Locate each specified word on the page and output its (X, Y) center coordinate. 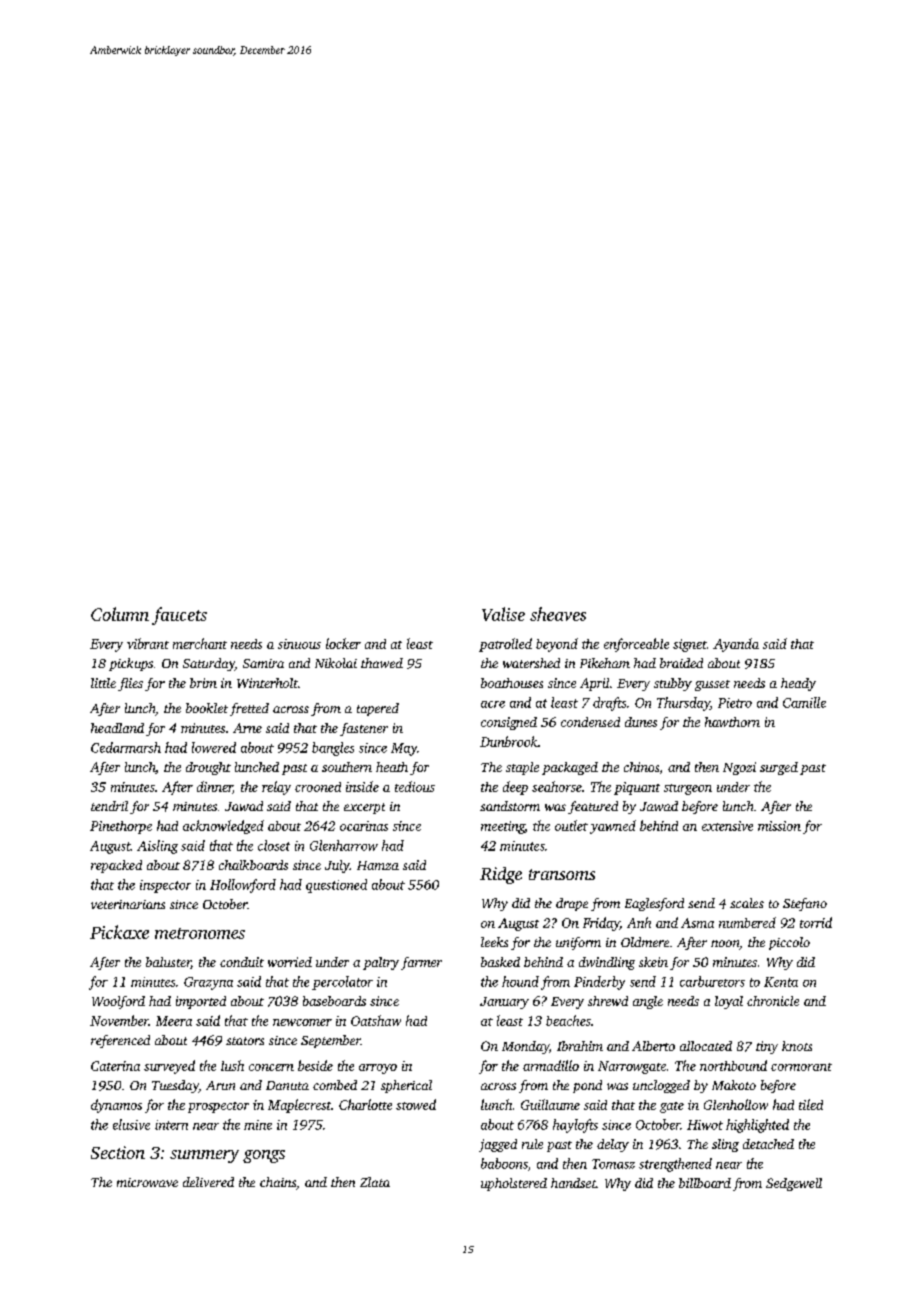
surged (779, 768)
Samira (263, 663)
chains (278, 1182)
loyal (729, 1002)
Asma (697, 923)
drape (572, 904)
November (119, 1020)
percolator (342, 983)
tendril (109, 806)
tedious (415, 786)
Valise (503, 614)
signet (690, 645)
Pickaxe (119, 932)
